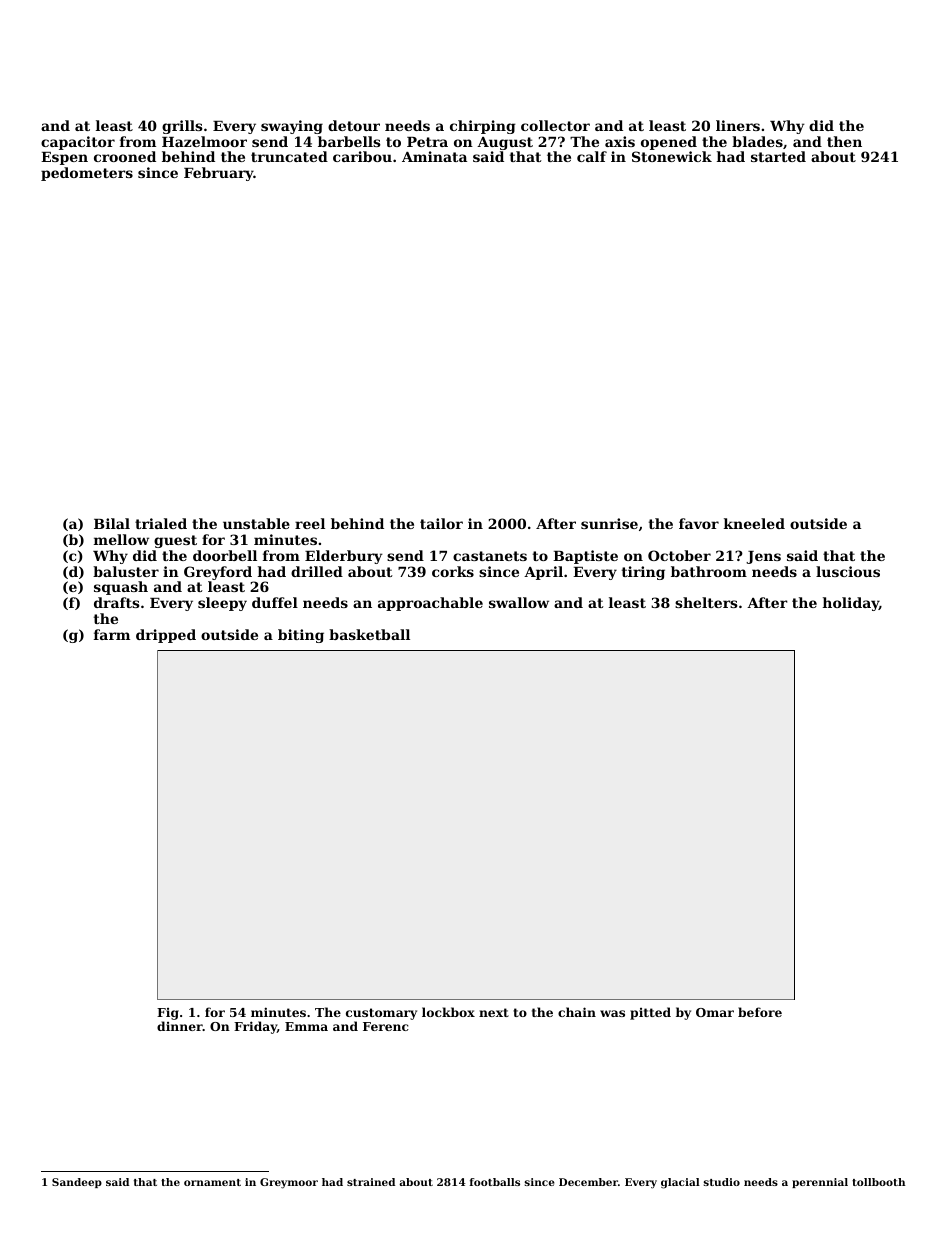  I want to click on grills, so click(182, 127).
